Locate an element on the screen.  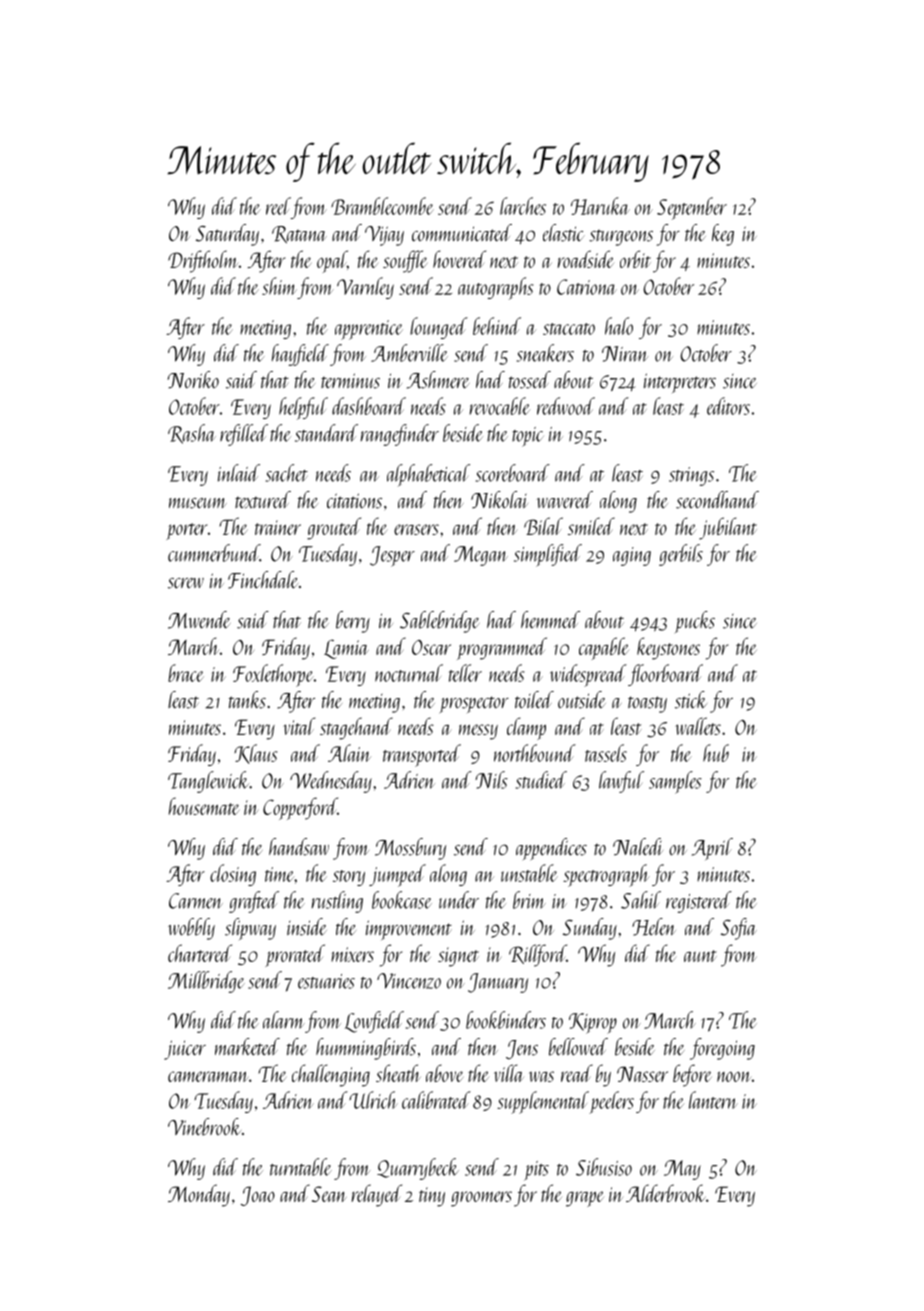
Alderbrook is located at coordinates (665, 1193).
